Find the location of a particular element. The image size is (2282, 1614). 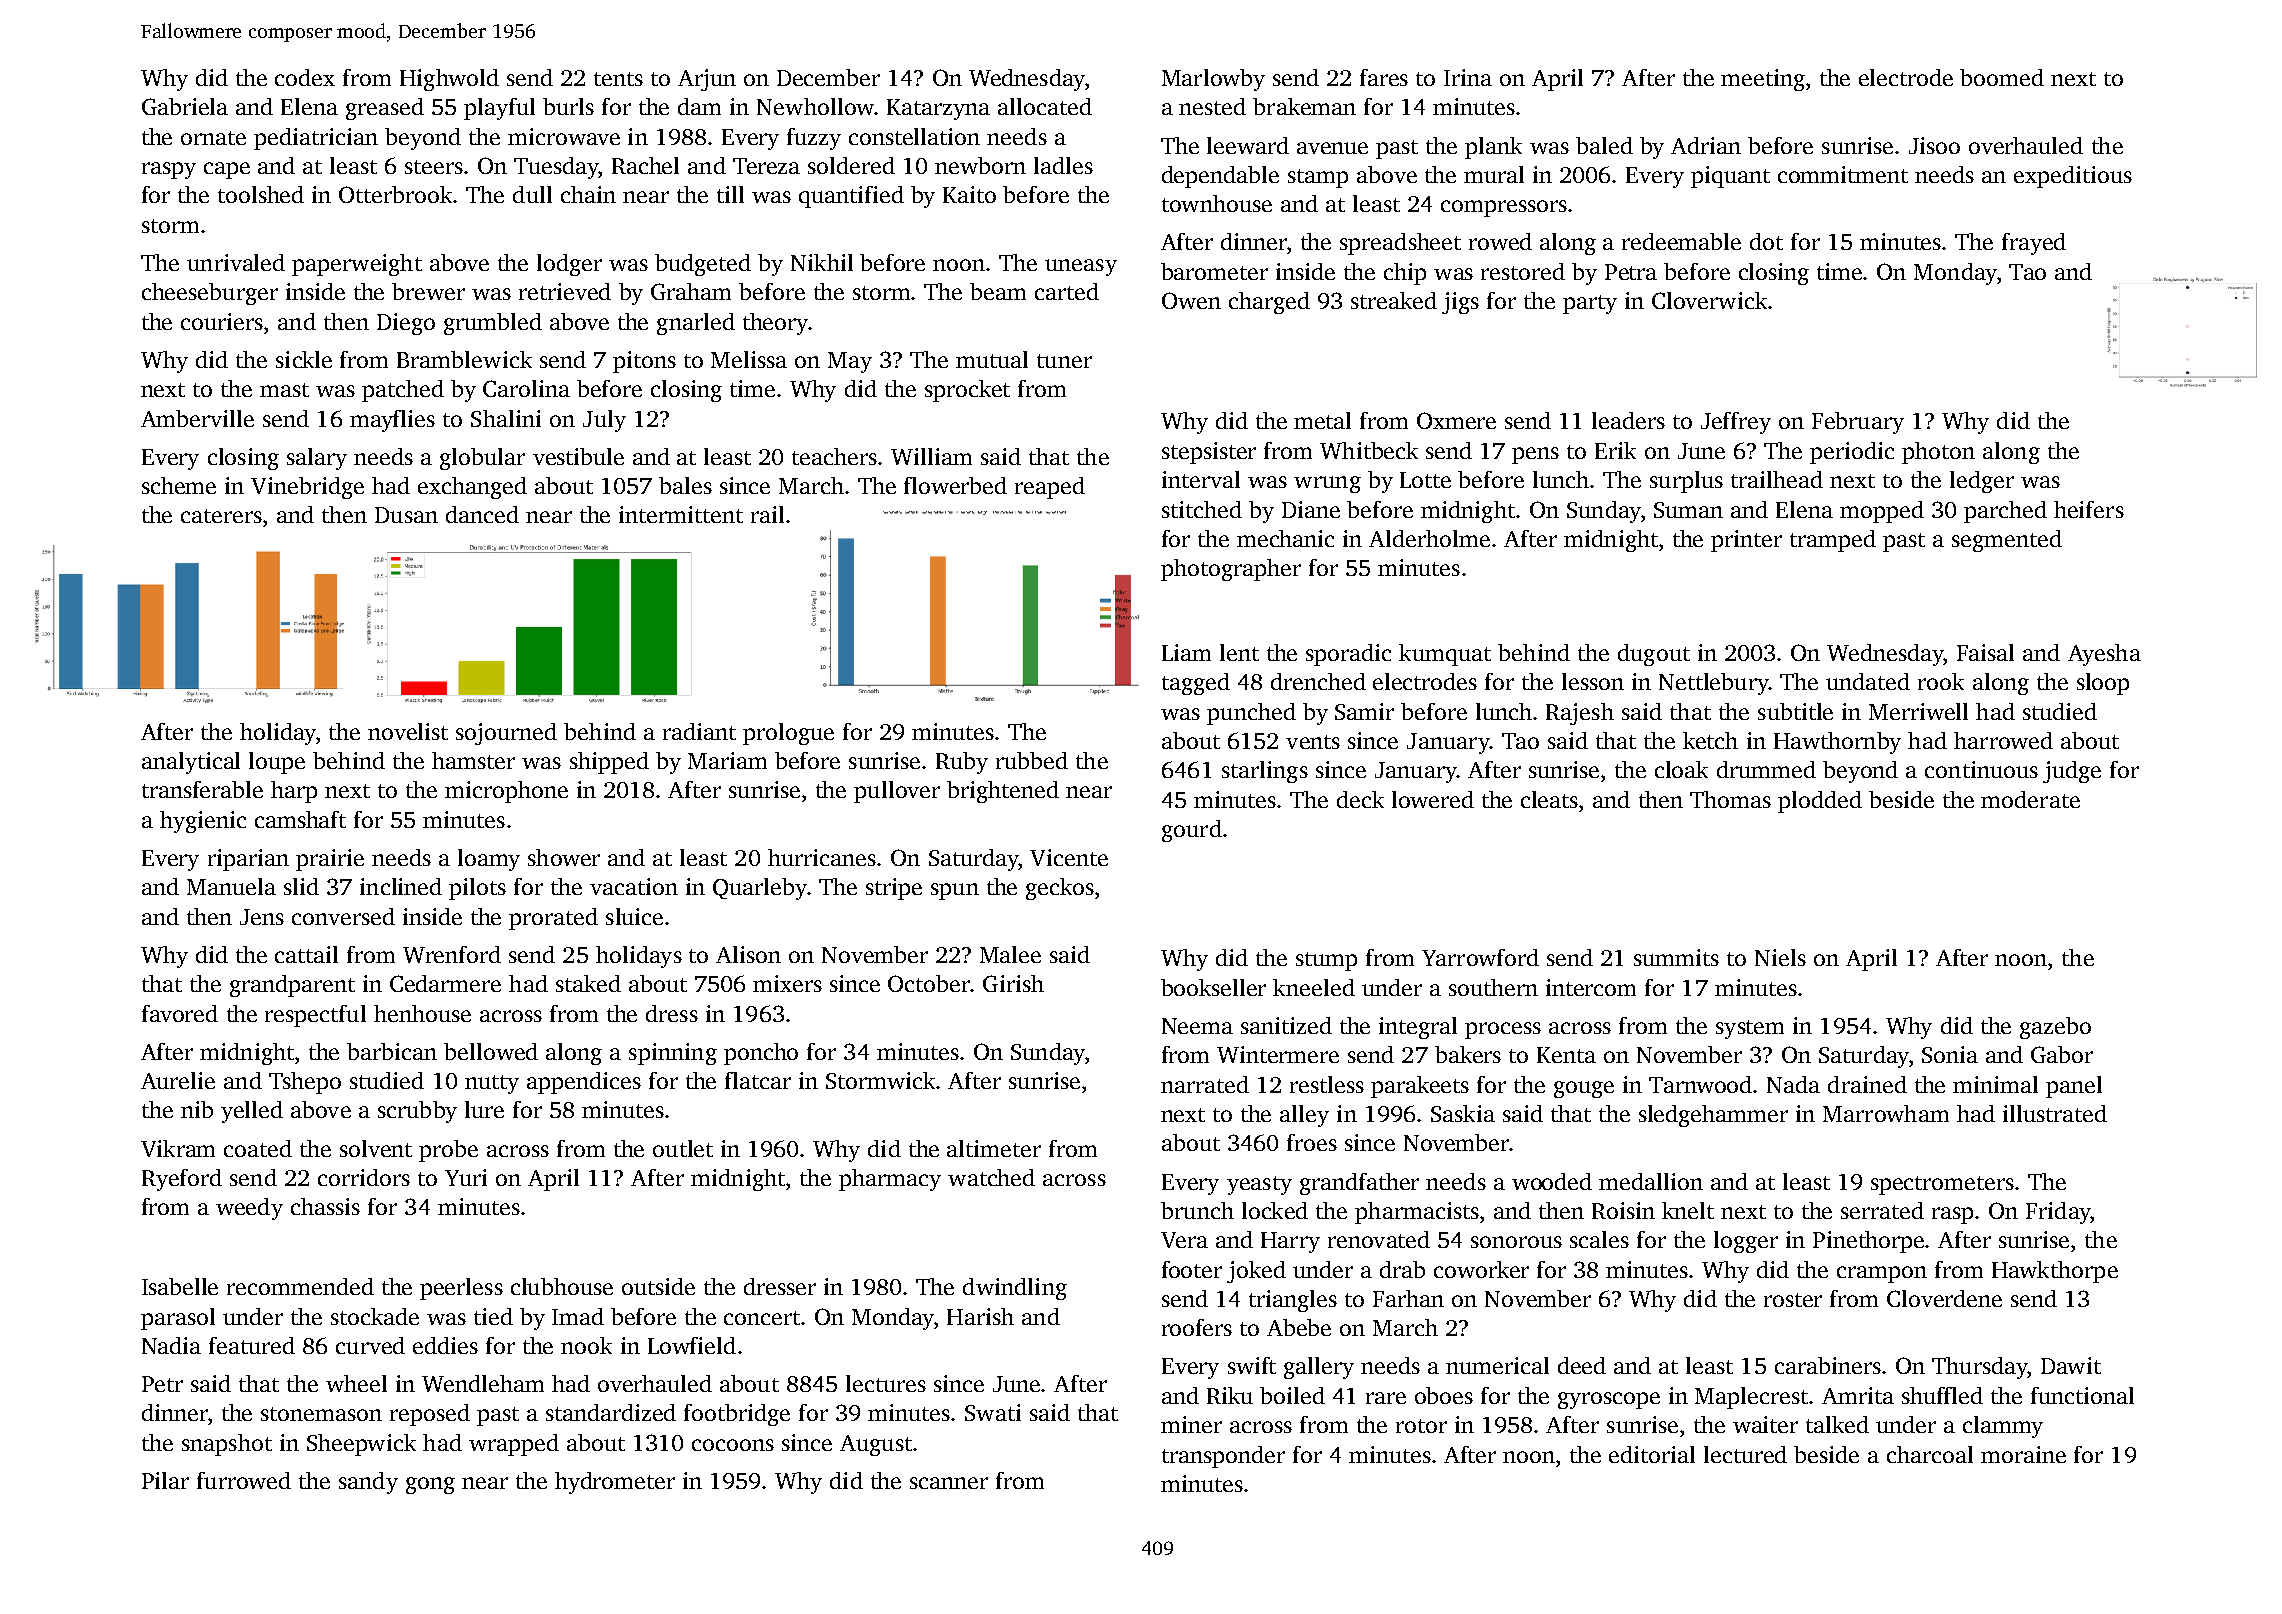

radiant is located at coordinates (699, 731).
